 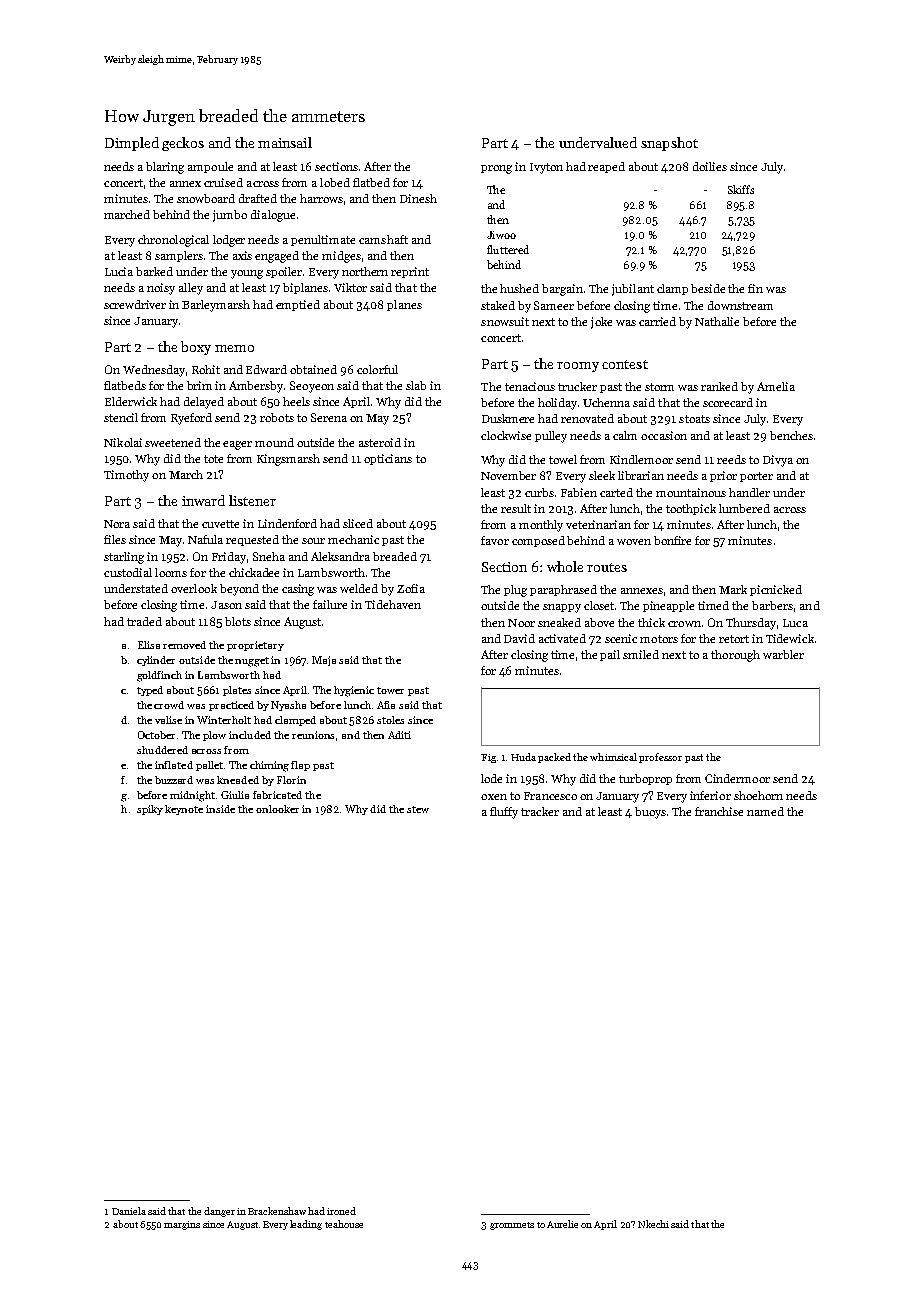 What do you see at coordinates (150, 810) in the page?
I see `spiky` at bounding box center [150, 810].
